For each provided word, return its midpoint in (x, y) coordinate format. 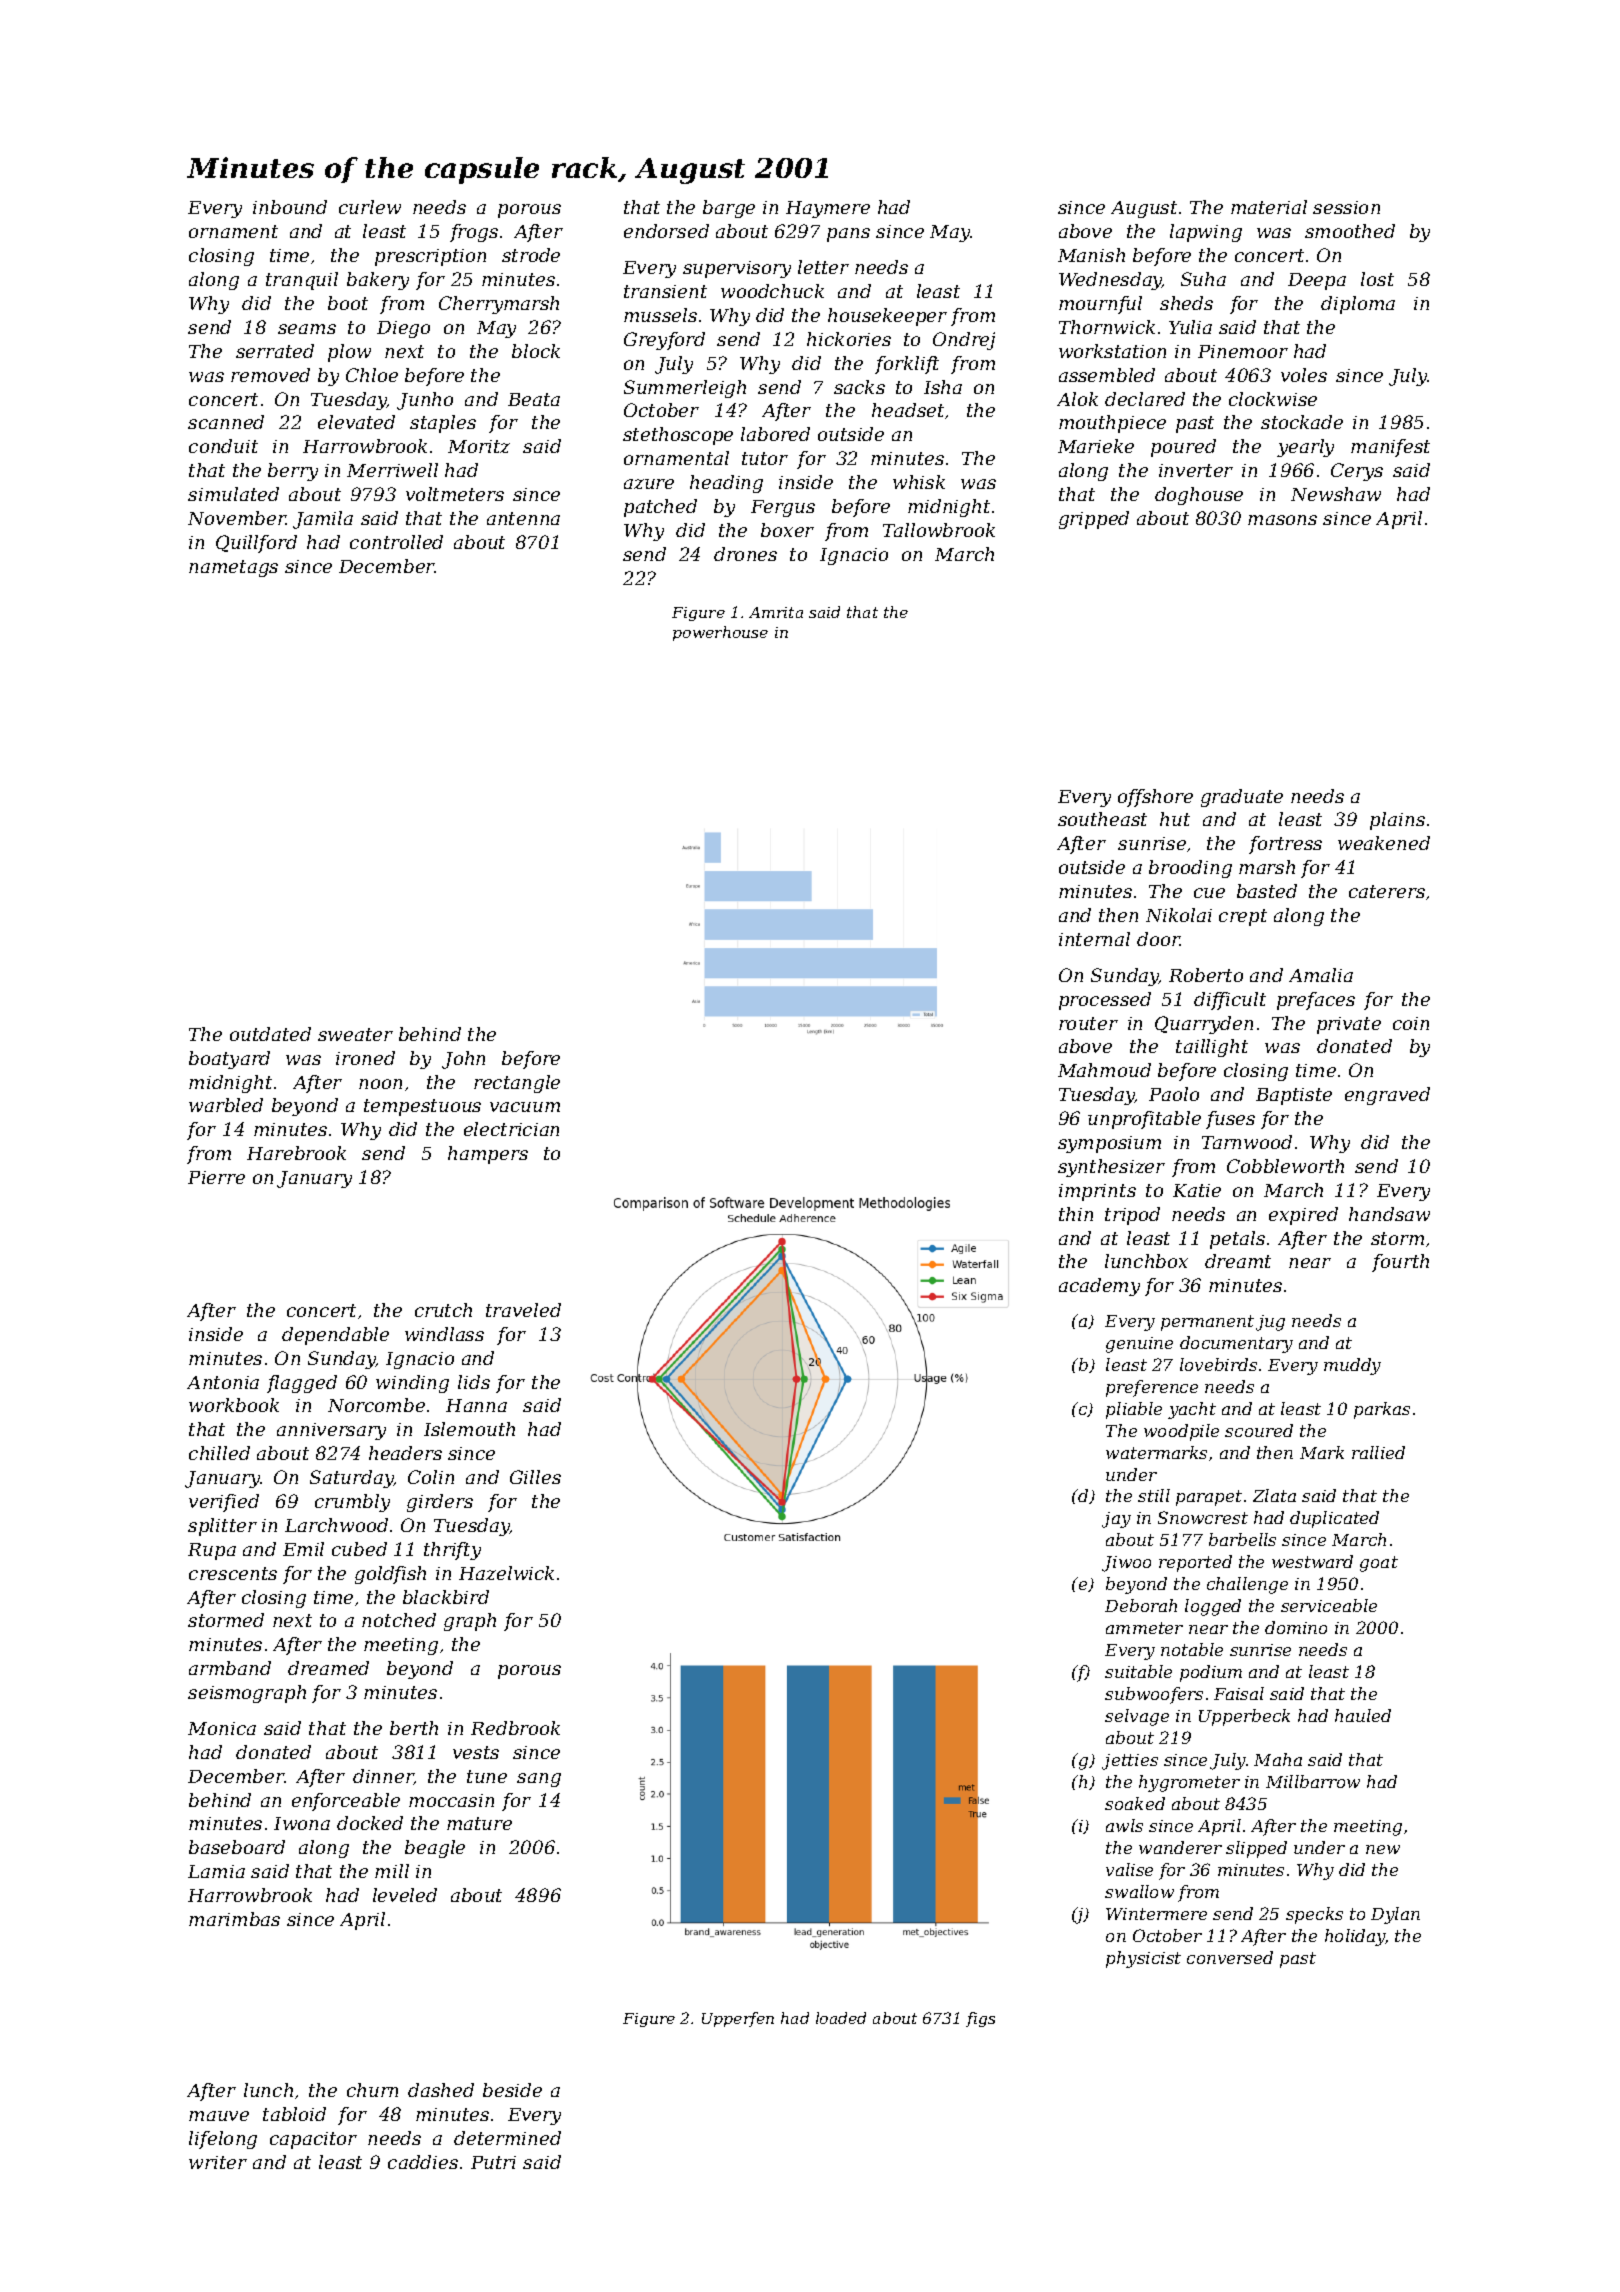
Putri (493, 2162)
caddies (423, 2162)
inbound (290, 207)
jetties (1130, 1762)
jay (1116, 1520)
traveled (523, 1310)
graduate (1242, 798)
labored (775, 434)
